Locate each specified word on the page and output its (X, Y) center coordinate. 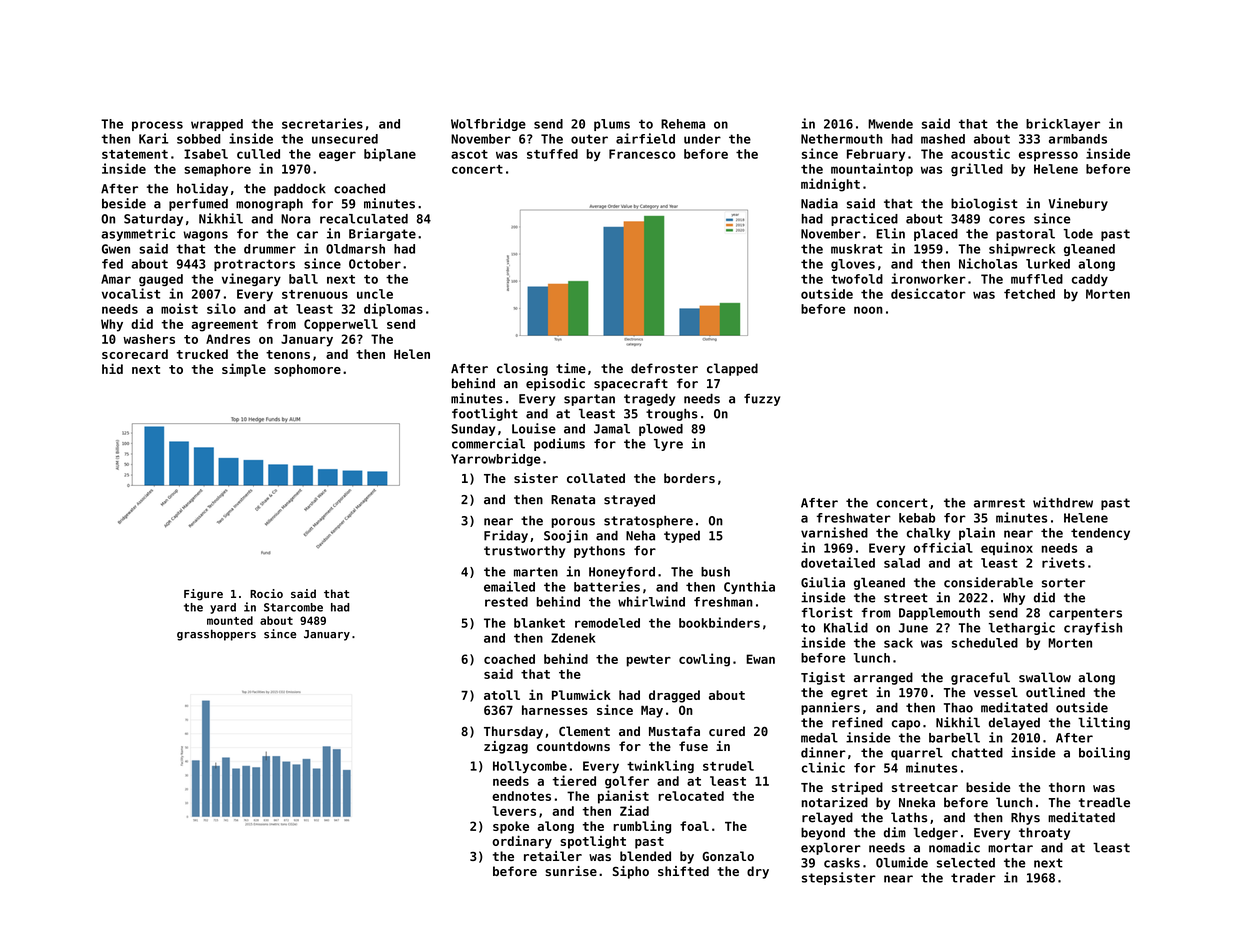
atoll (502, 695)
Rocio (266, 593)
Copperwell (341, 325)
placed (936, 235)
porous (573, 523)
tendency (1100, 534)
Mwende (890, 124)
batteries (607, 586)
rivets (1063, 562)
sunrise (571, 871)
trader (973, 878)
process (157, 126)
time (571, 368)
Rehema (683, 124)
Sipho (631, 872)
